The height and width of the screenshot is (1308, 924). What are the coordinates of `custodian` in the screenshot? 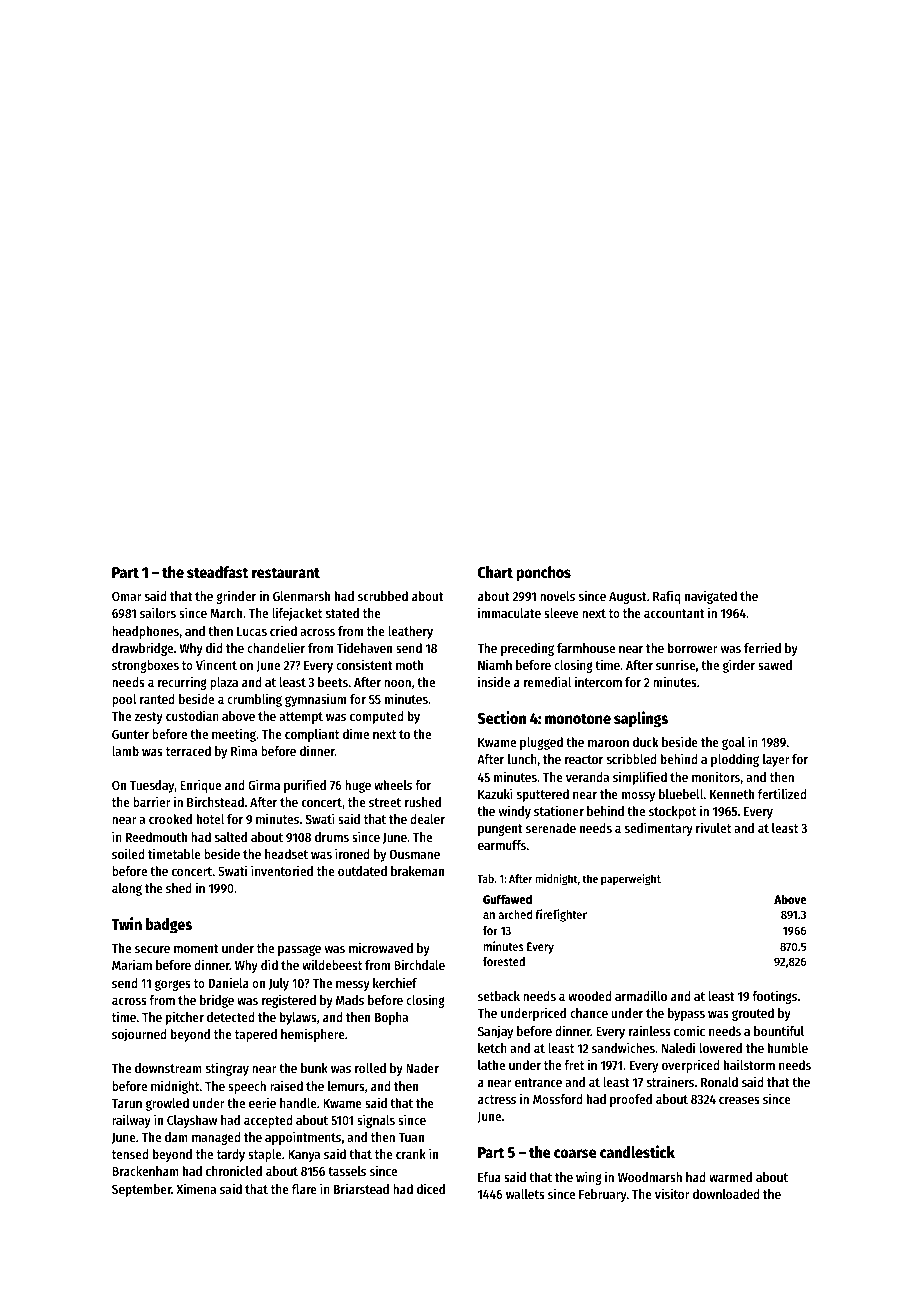 It's located at (192, 715).
